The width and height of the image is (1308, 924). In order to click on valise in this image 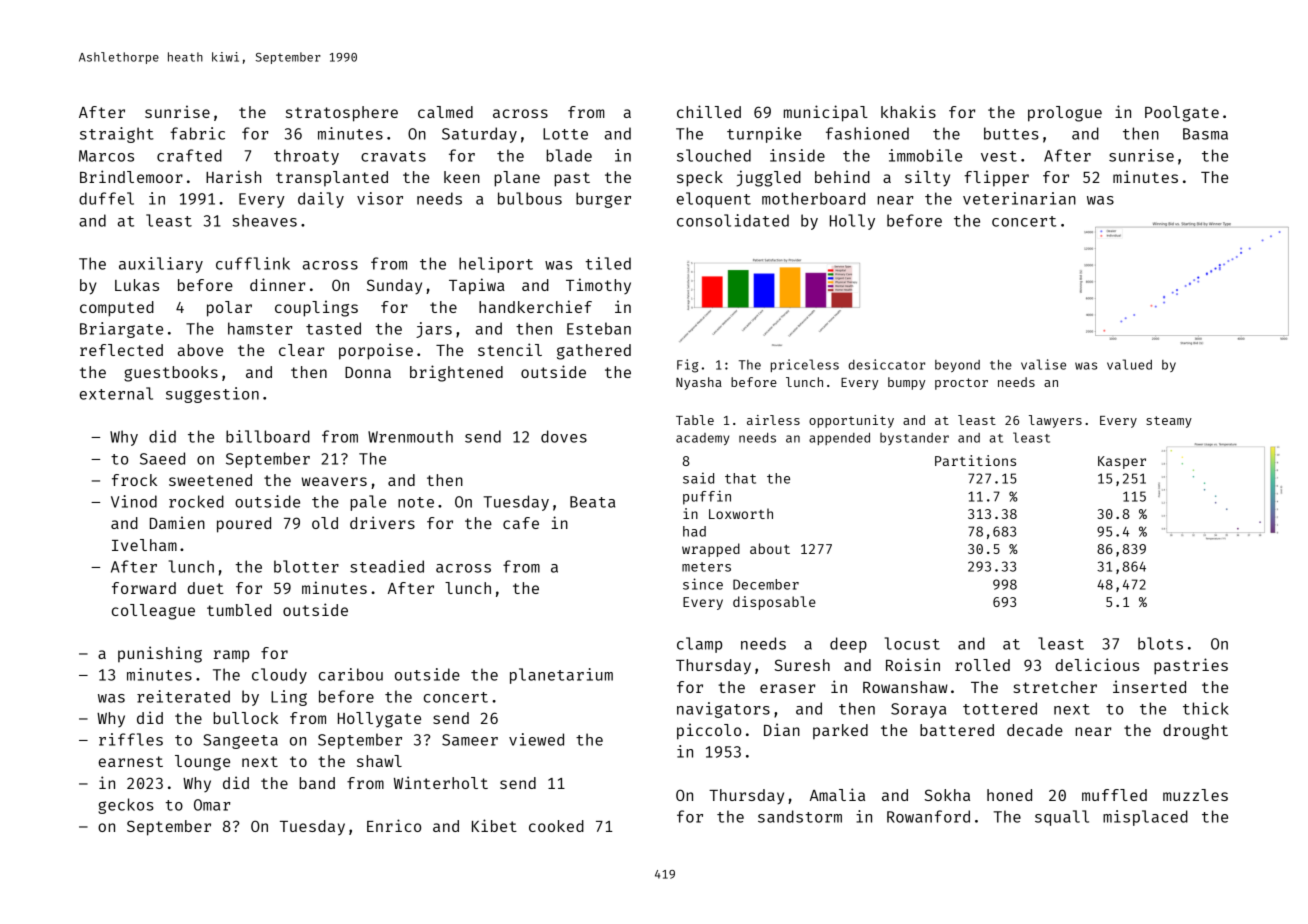, I will do `click(1043, 364)`.
